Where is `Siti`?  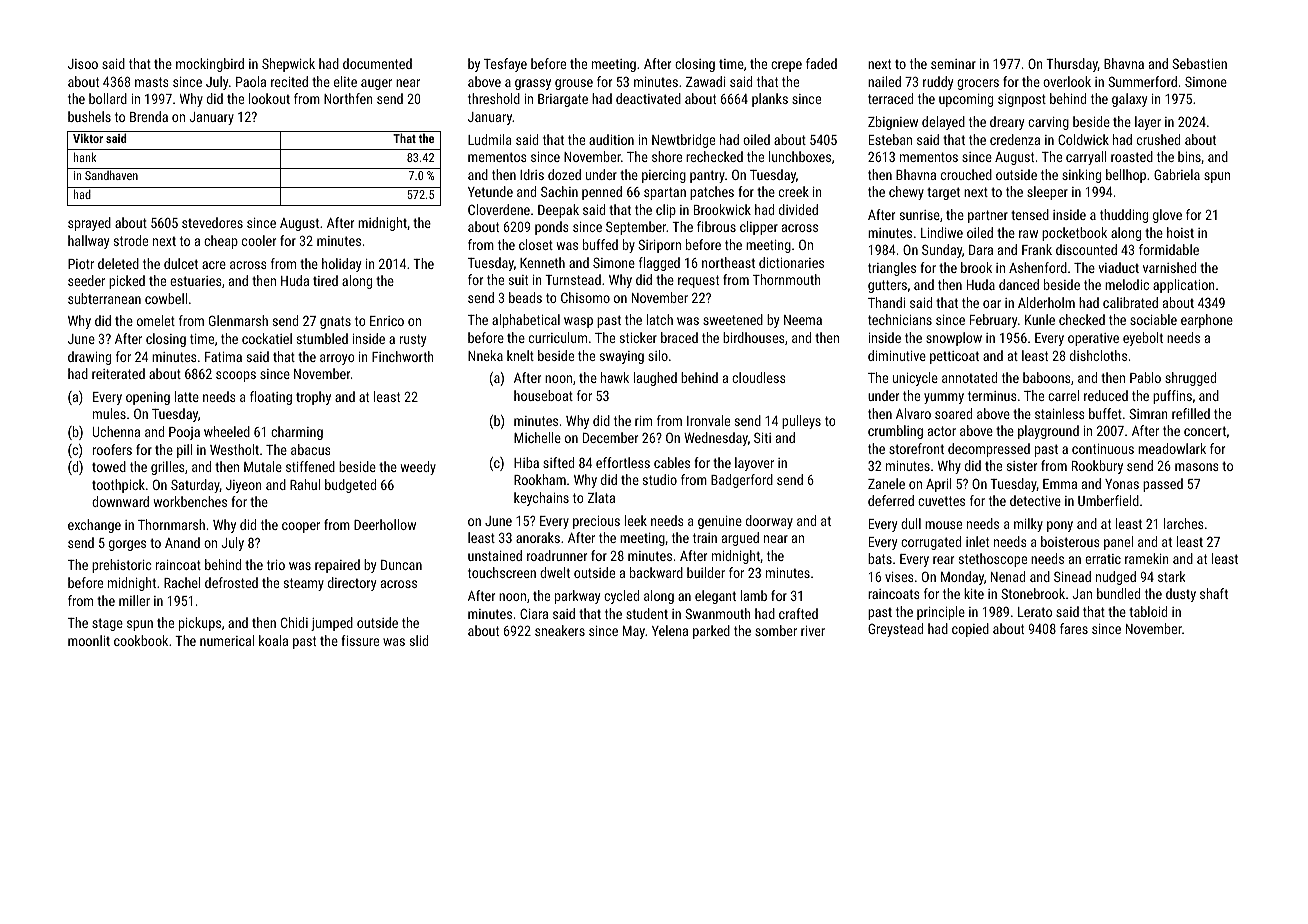 Siti is located at coordinates (762, 437).
